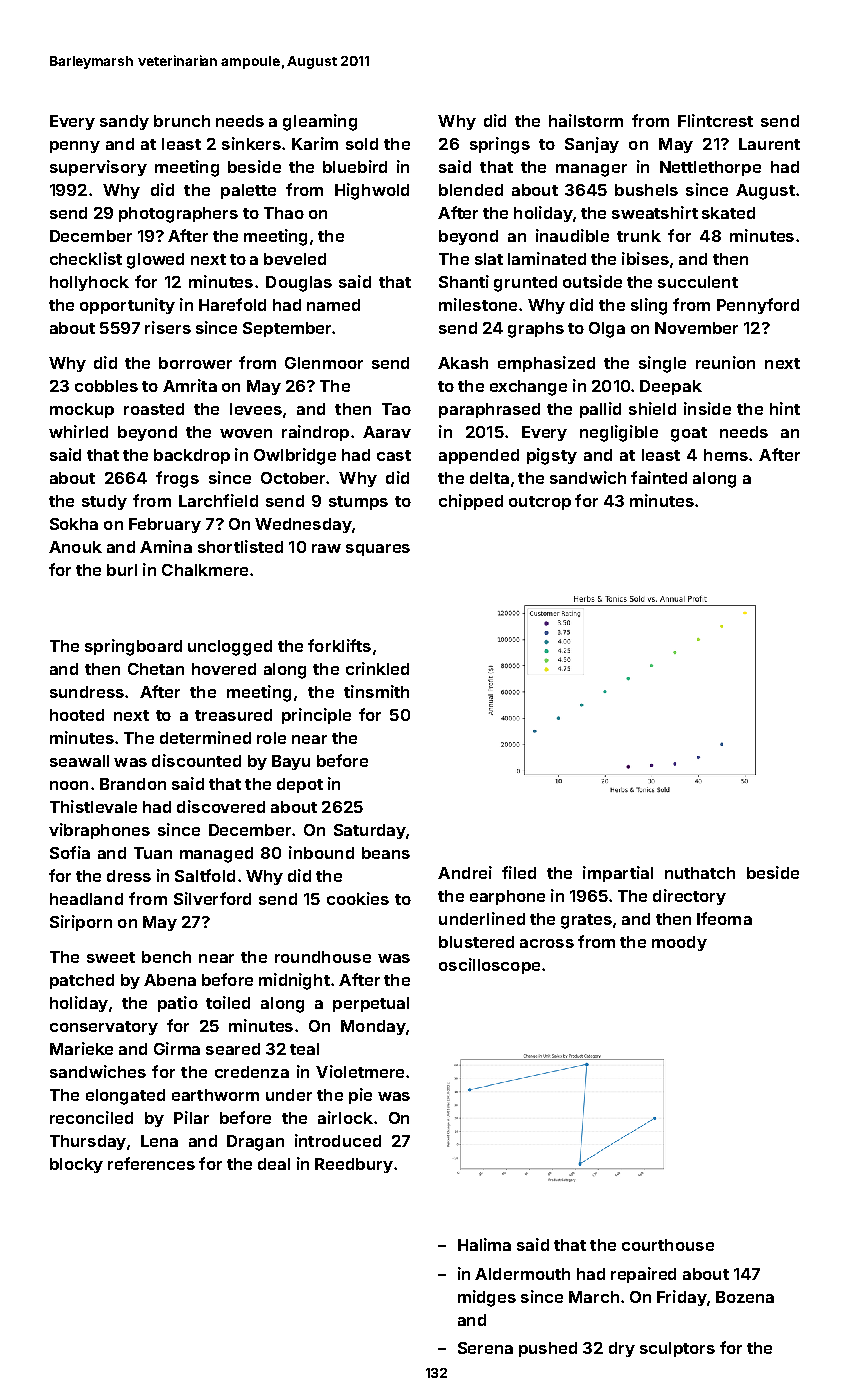 This screenshot has height=1400, width=849. Describe the element at coordinates (156, 669) in the screenshot. I see `Chetan` at that location.
